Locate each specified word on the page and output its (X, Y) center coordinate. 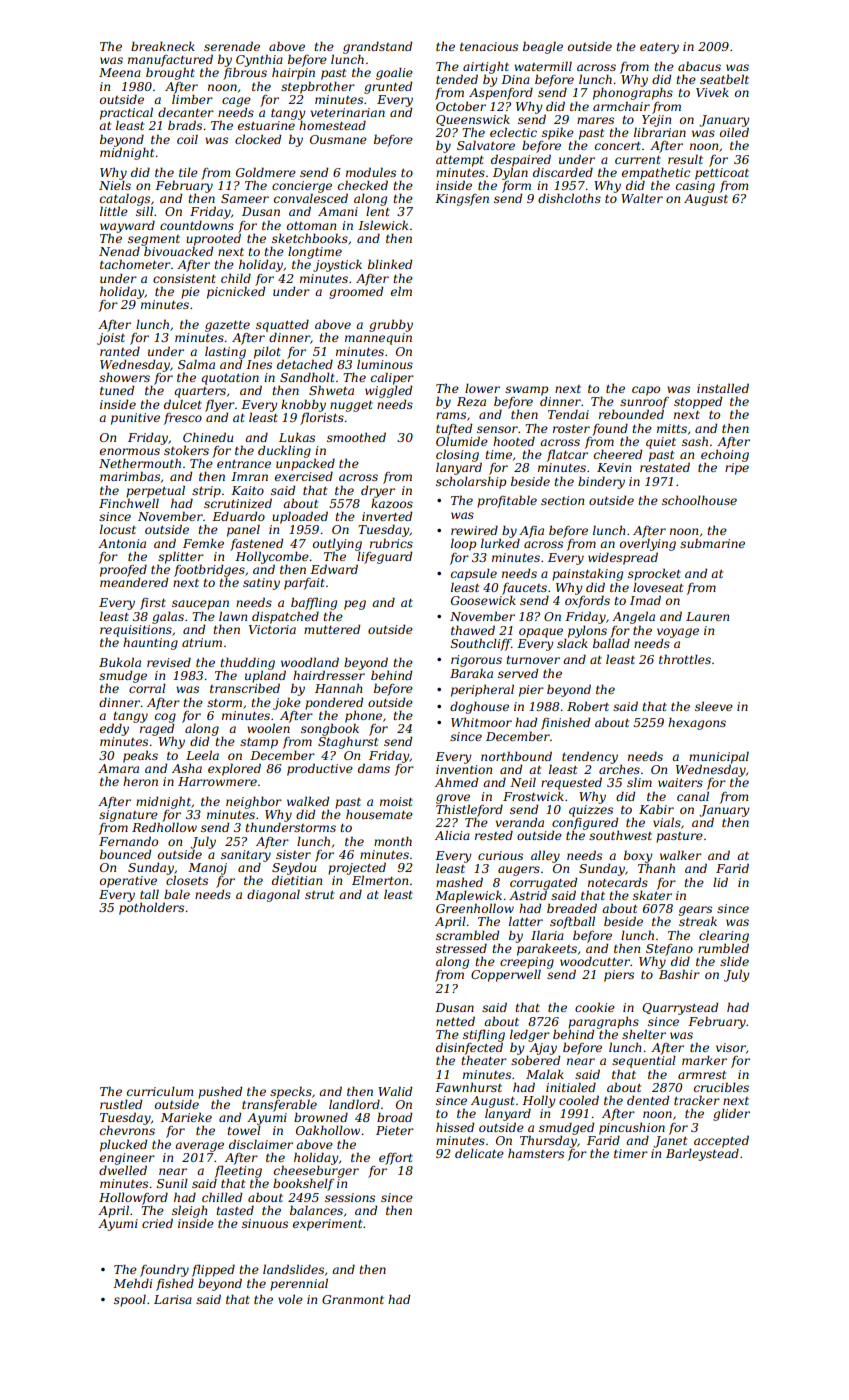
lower (482, 388)
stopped (698, 402)
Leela (202, 755)
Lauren (707, 616)
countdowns (197, 225)
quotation (230, 379)
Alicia (452, 835)
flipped (213, 1270)
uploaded (300, 517)
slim (639, 782)
